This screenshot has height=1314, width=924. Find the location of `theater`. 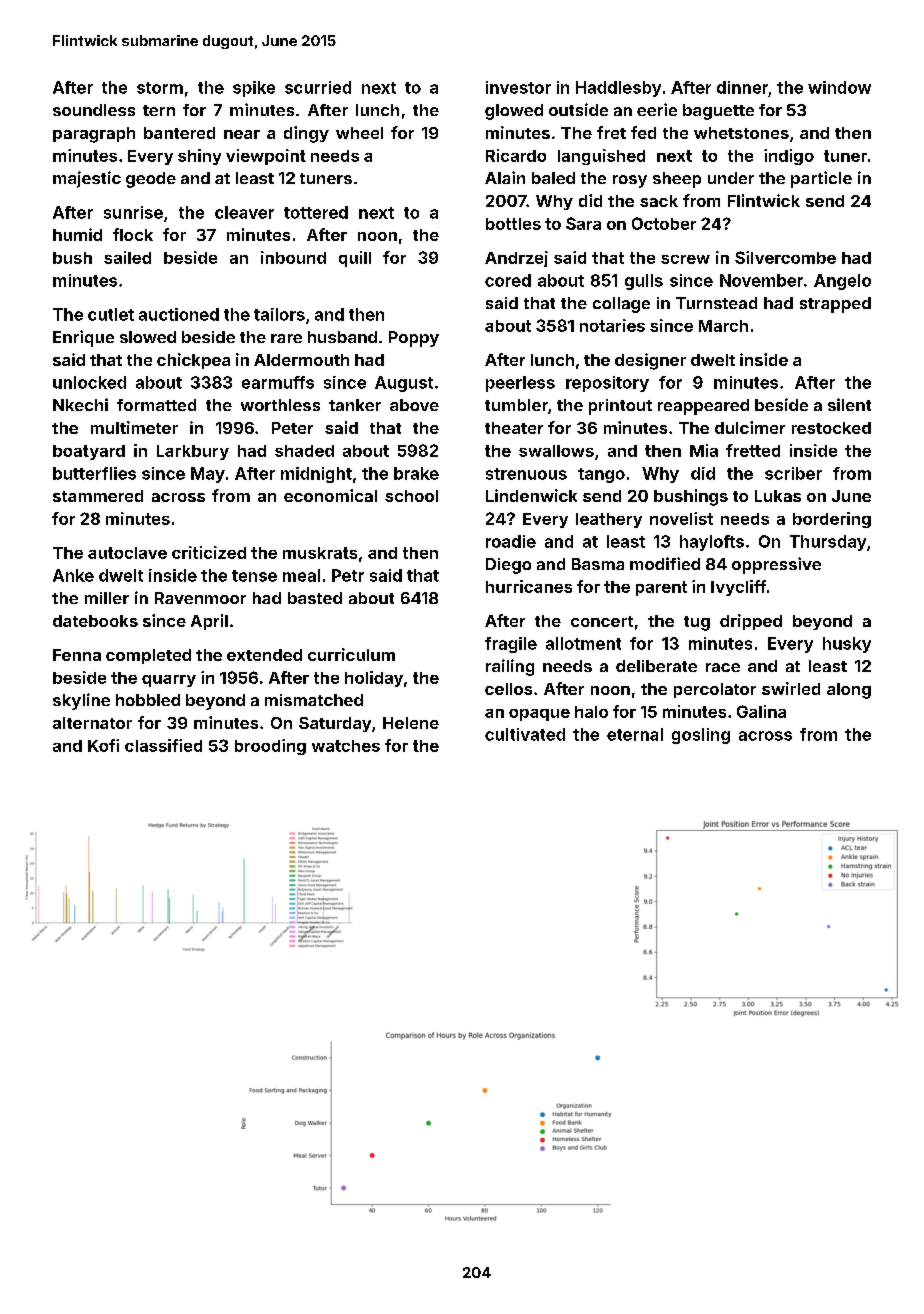

theater is located at coordinates (514, 428).
